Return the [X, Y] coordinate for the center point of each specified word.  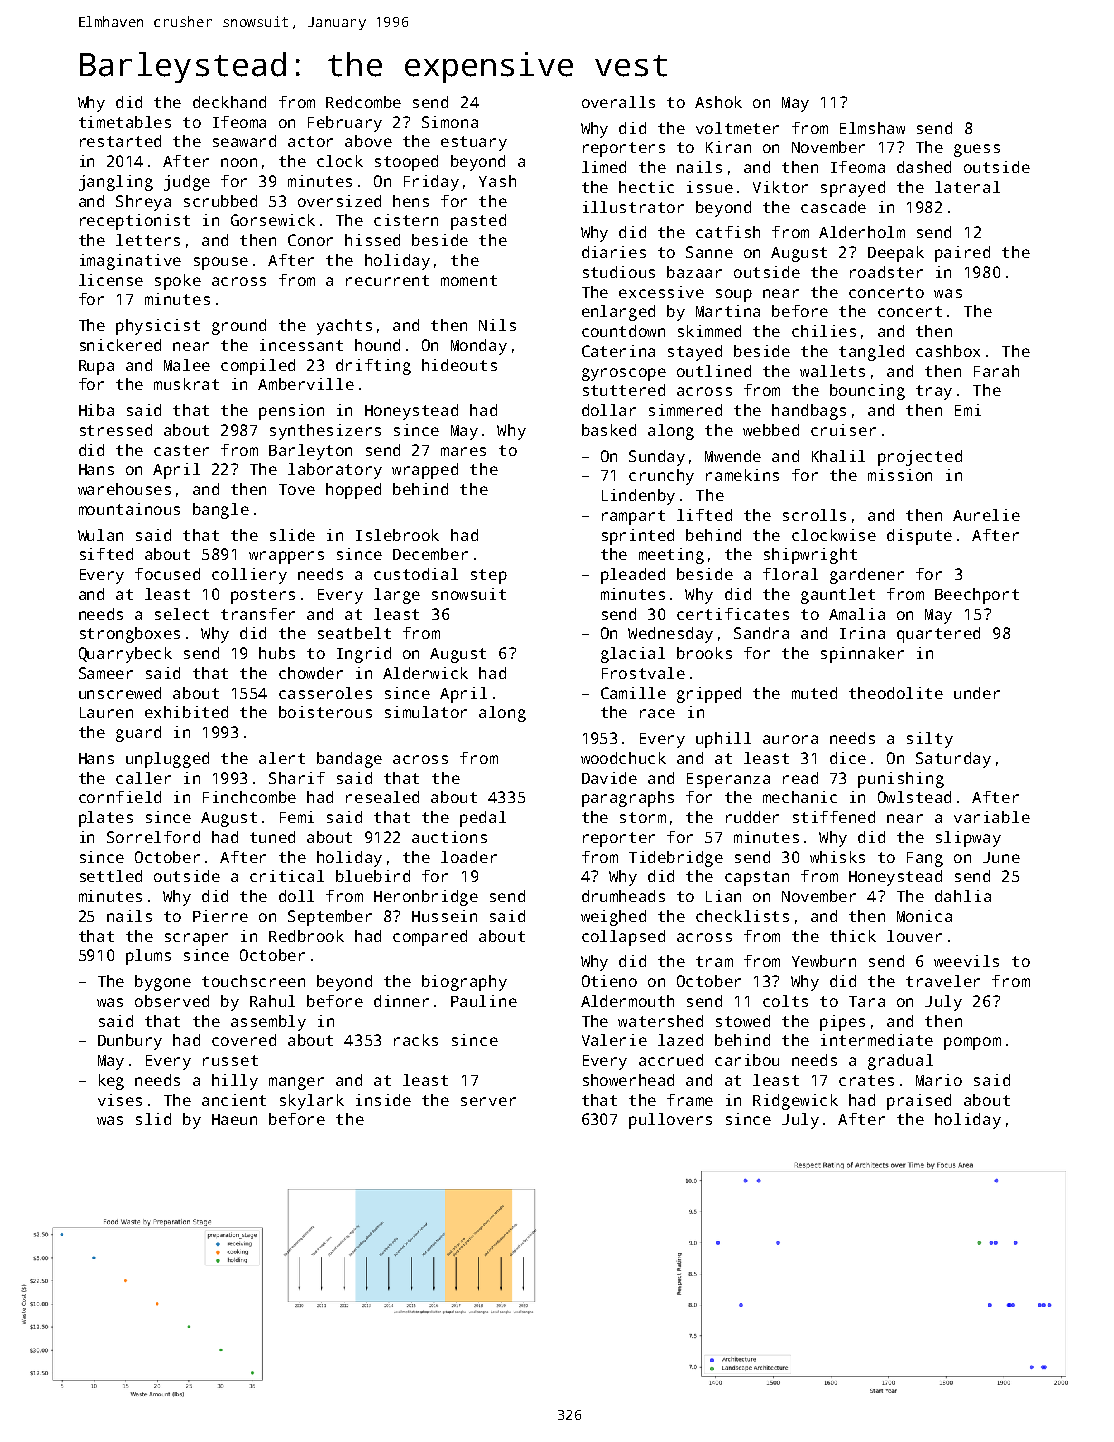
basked [609, 430]
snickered [120, 345]
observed [172, 1001]
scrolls [814, 515]
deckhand [229, 102]
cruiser [843, 430]
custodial [416, 574]
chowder [311, 673]
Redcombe [363, 102]
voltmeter [737, 128]
